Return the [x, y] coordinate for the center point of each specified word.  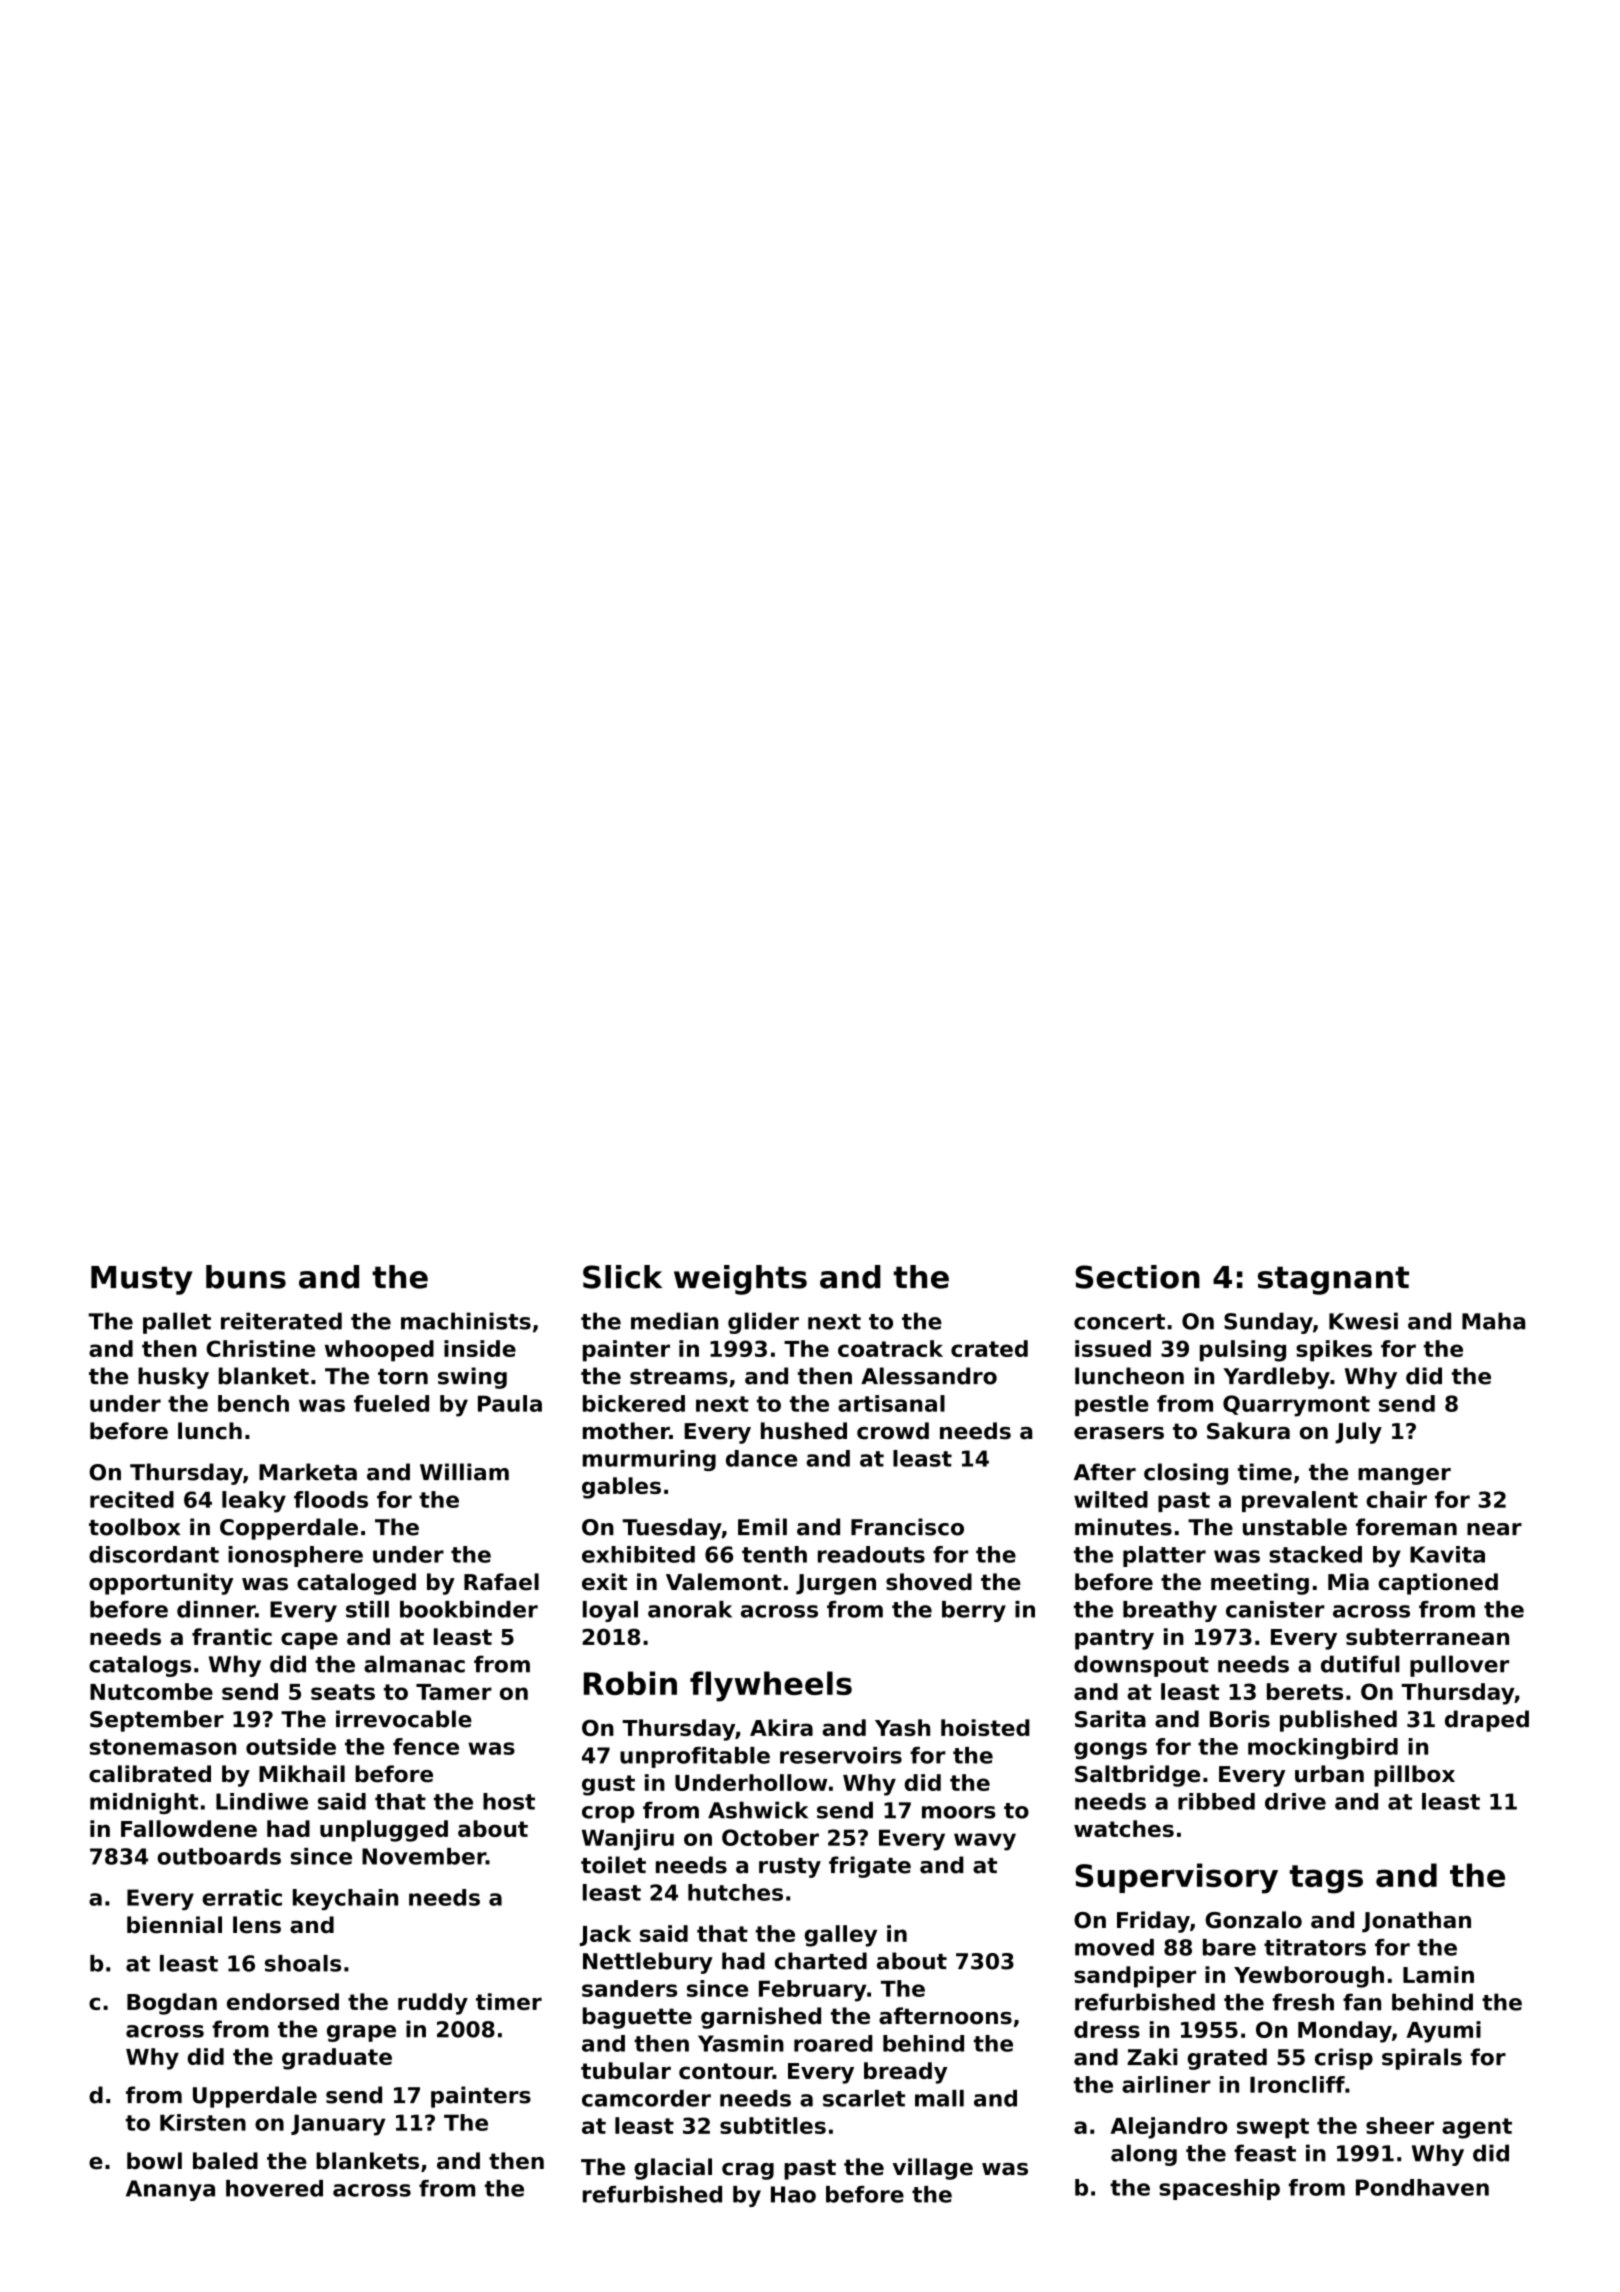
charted [821, 1961]
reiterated [281, 1321]
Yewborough [1309, 1977]
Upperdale [255, 2097]
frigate [870, 1867]
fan [1362, 2002]
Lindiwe [262, 1801]
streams [679, 1377]
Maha [1493, 1321]
